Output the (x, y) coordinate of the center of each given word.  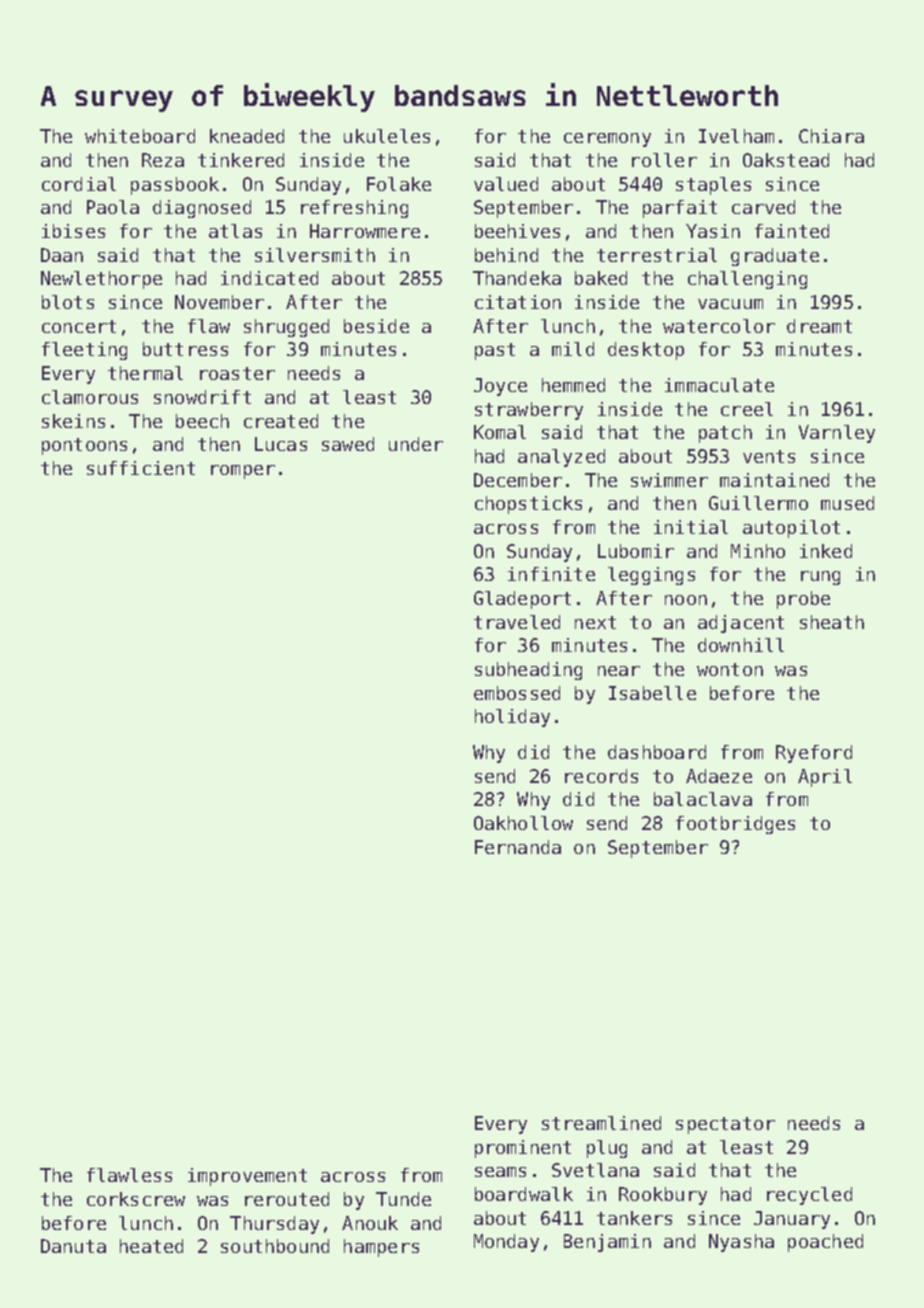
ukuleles (387, 136)
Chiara (831, 136)
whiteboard (140, 136)
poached (825, 1243)
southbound (275, 1246)
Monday (506, 1243)
